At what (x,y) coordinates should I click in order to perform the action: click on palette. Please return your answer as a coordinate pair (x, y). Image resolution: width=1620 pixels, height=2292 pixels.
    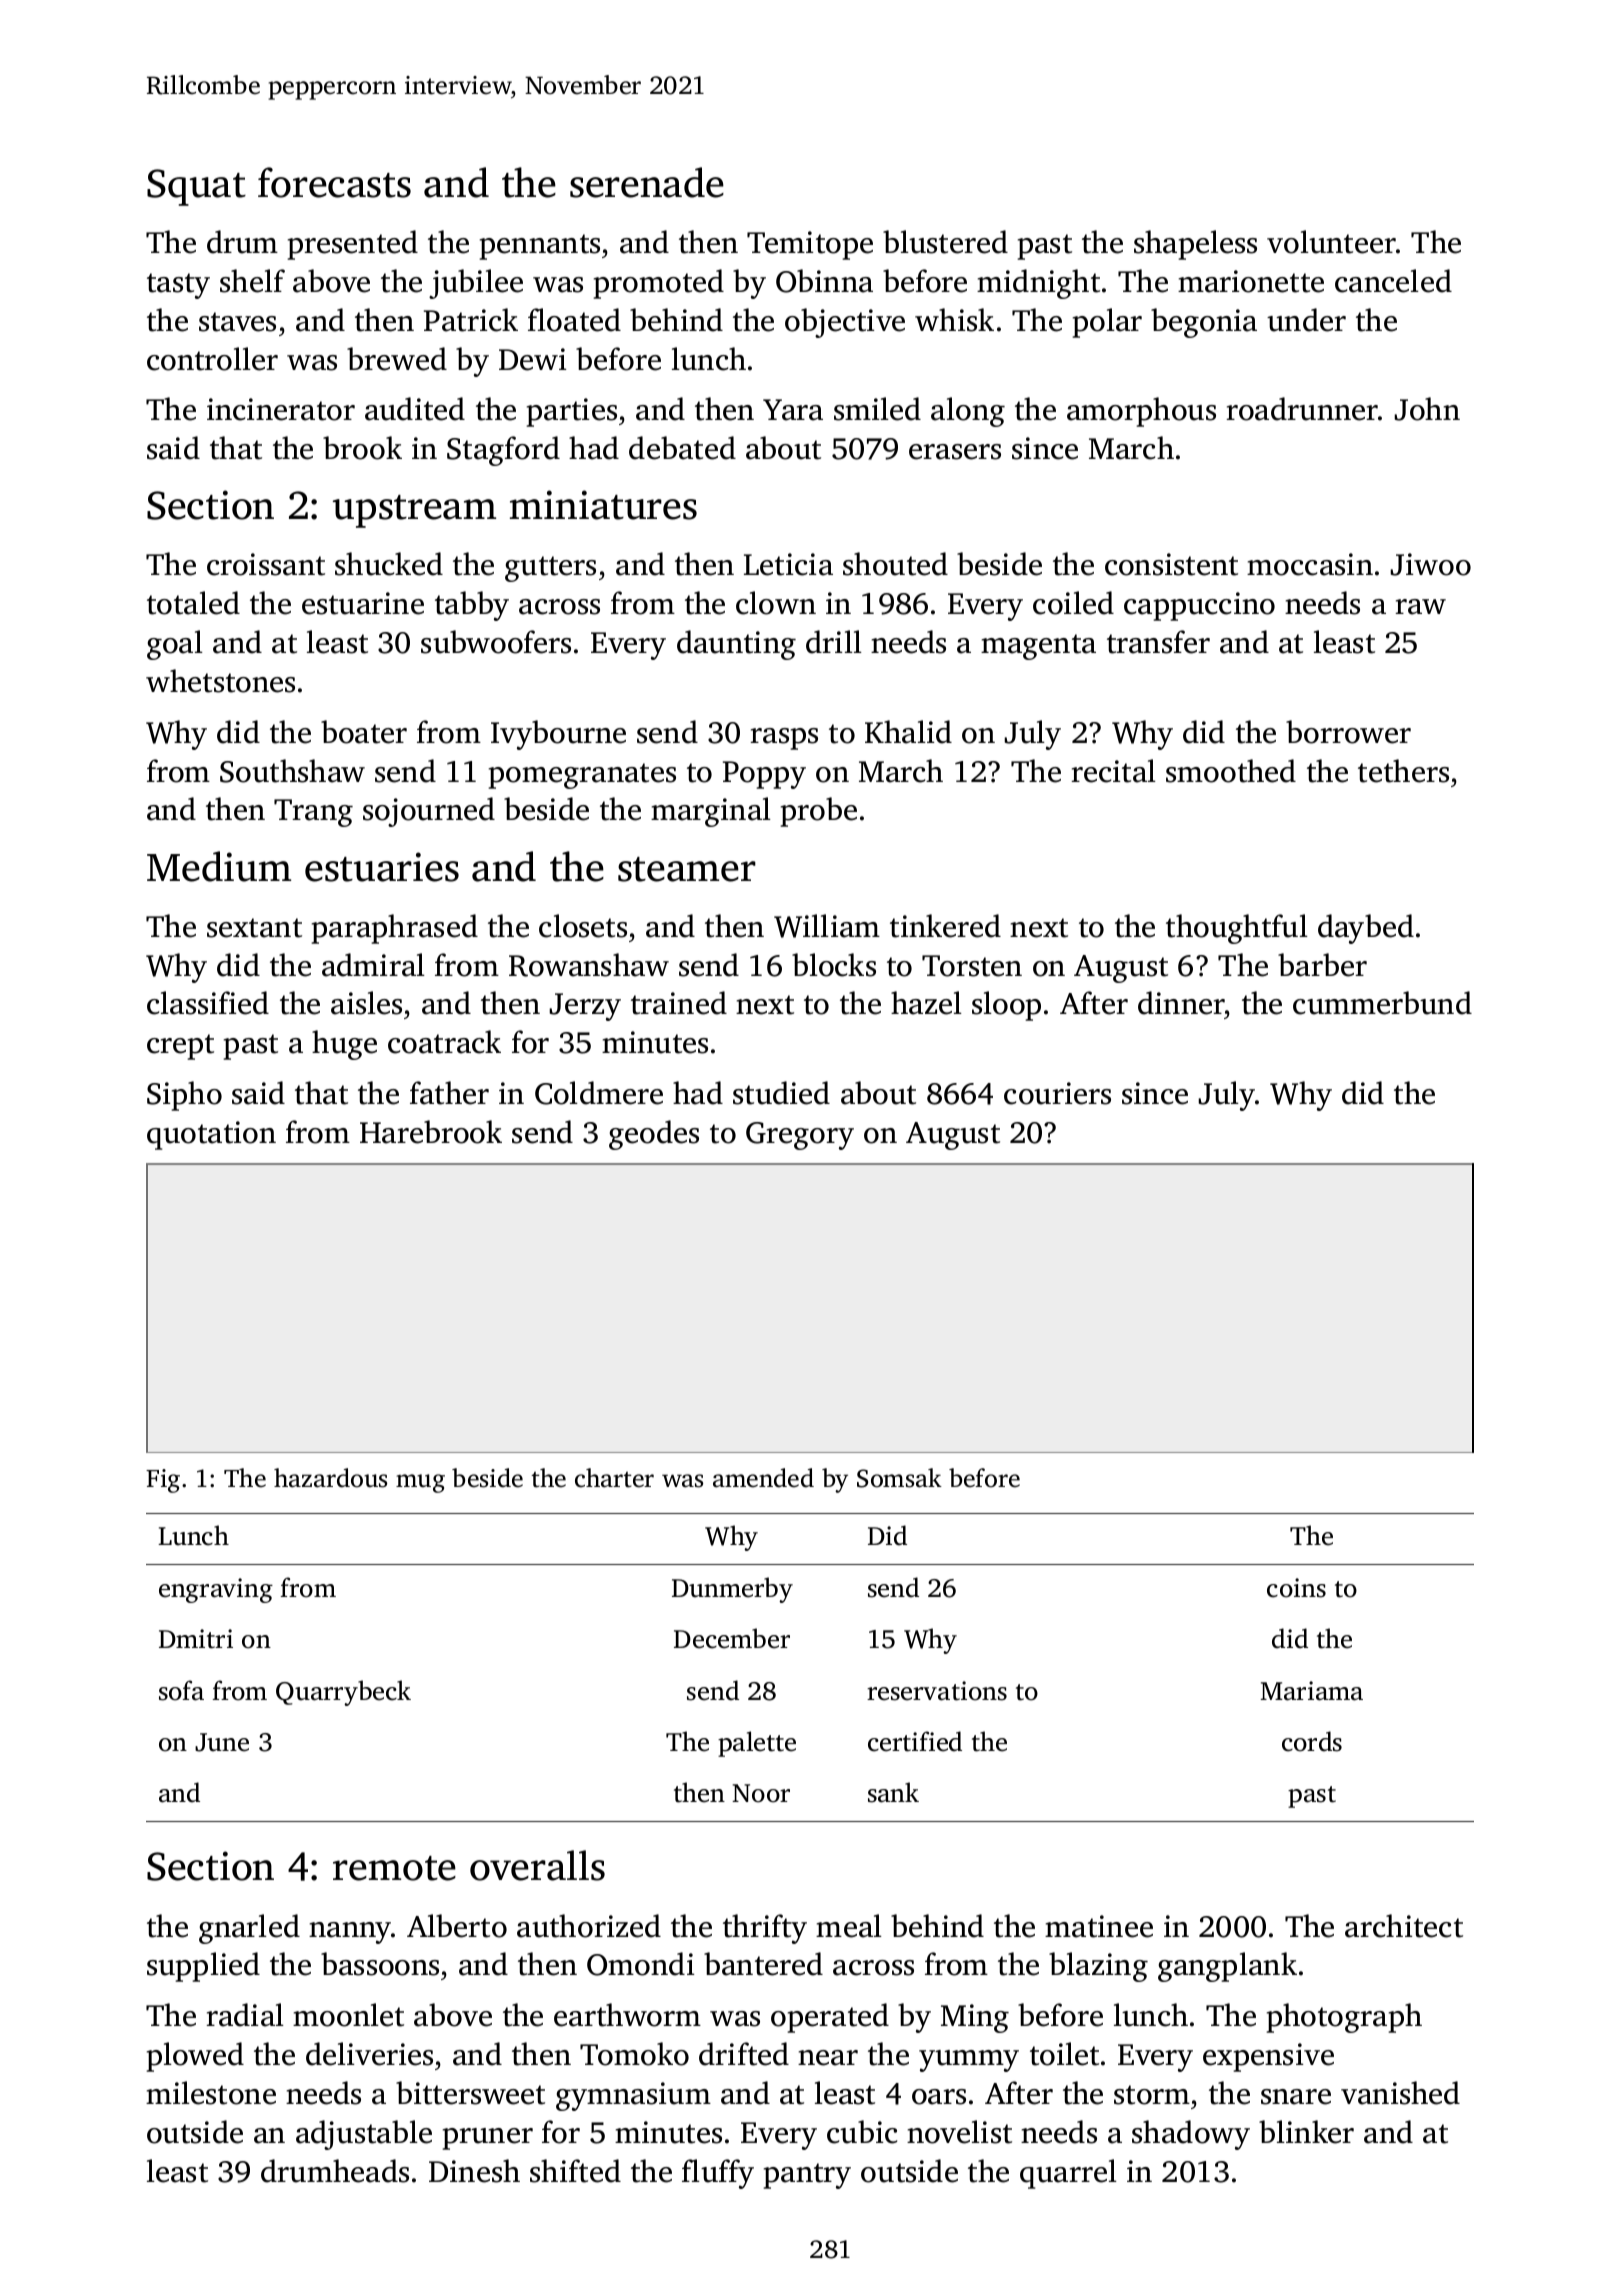
    Looking at the image, I should click on (757, 1744).
